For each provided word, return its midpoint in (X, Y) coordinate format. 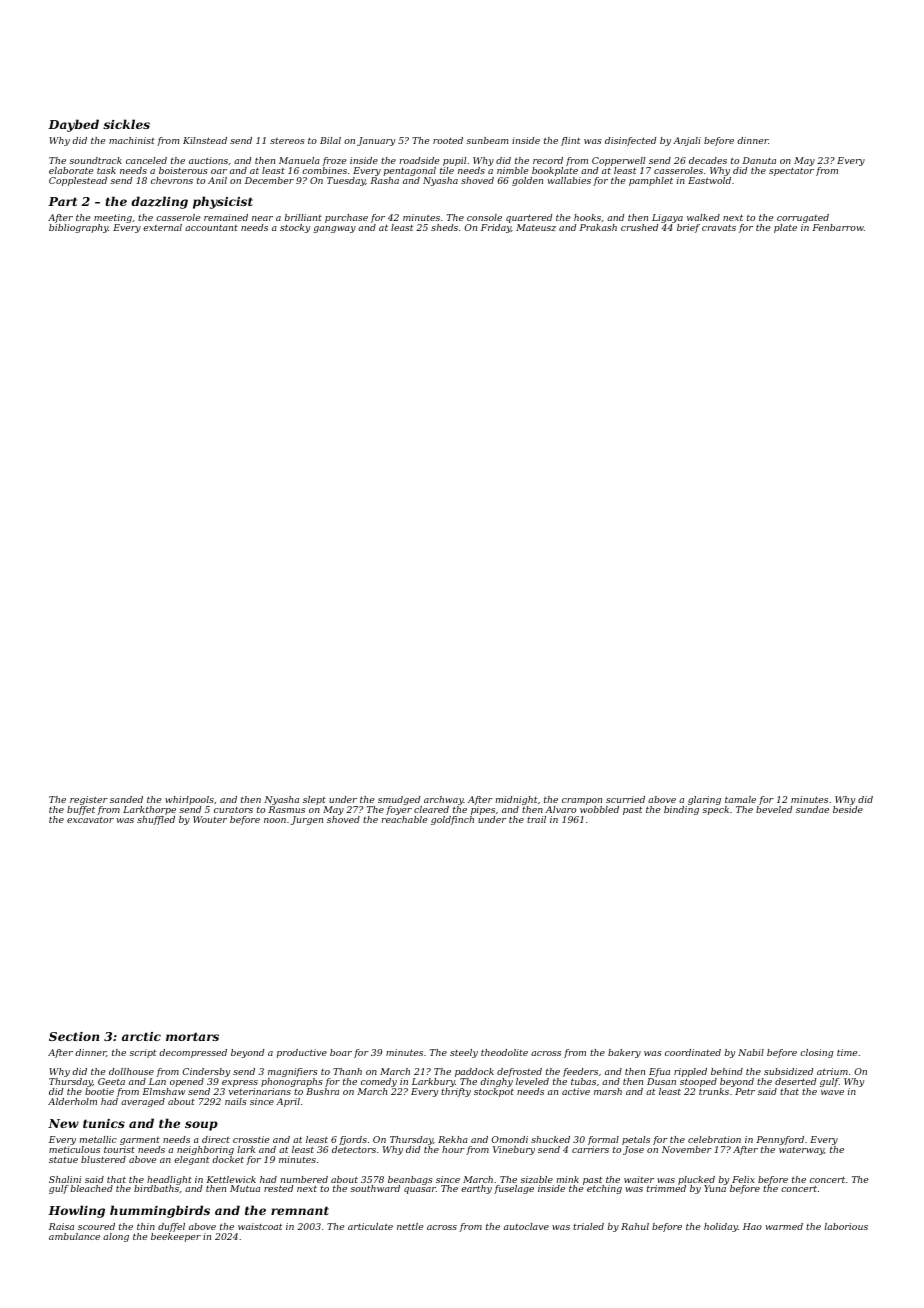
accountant (211, 228)
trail (536, 819)
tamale (740, 799)
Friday (496, 228)
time (847, 1052)
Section (74, 1036)
